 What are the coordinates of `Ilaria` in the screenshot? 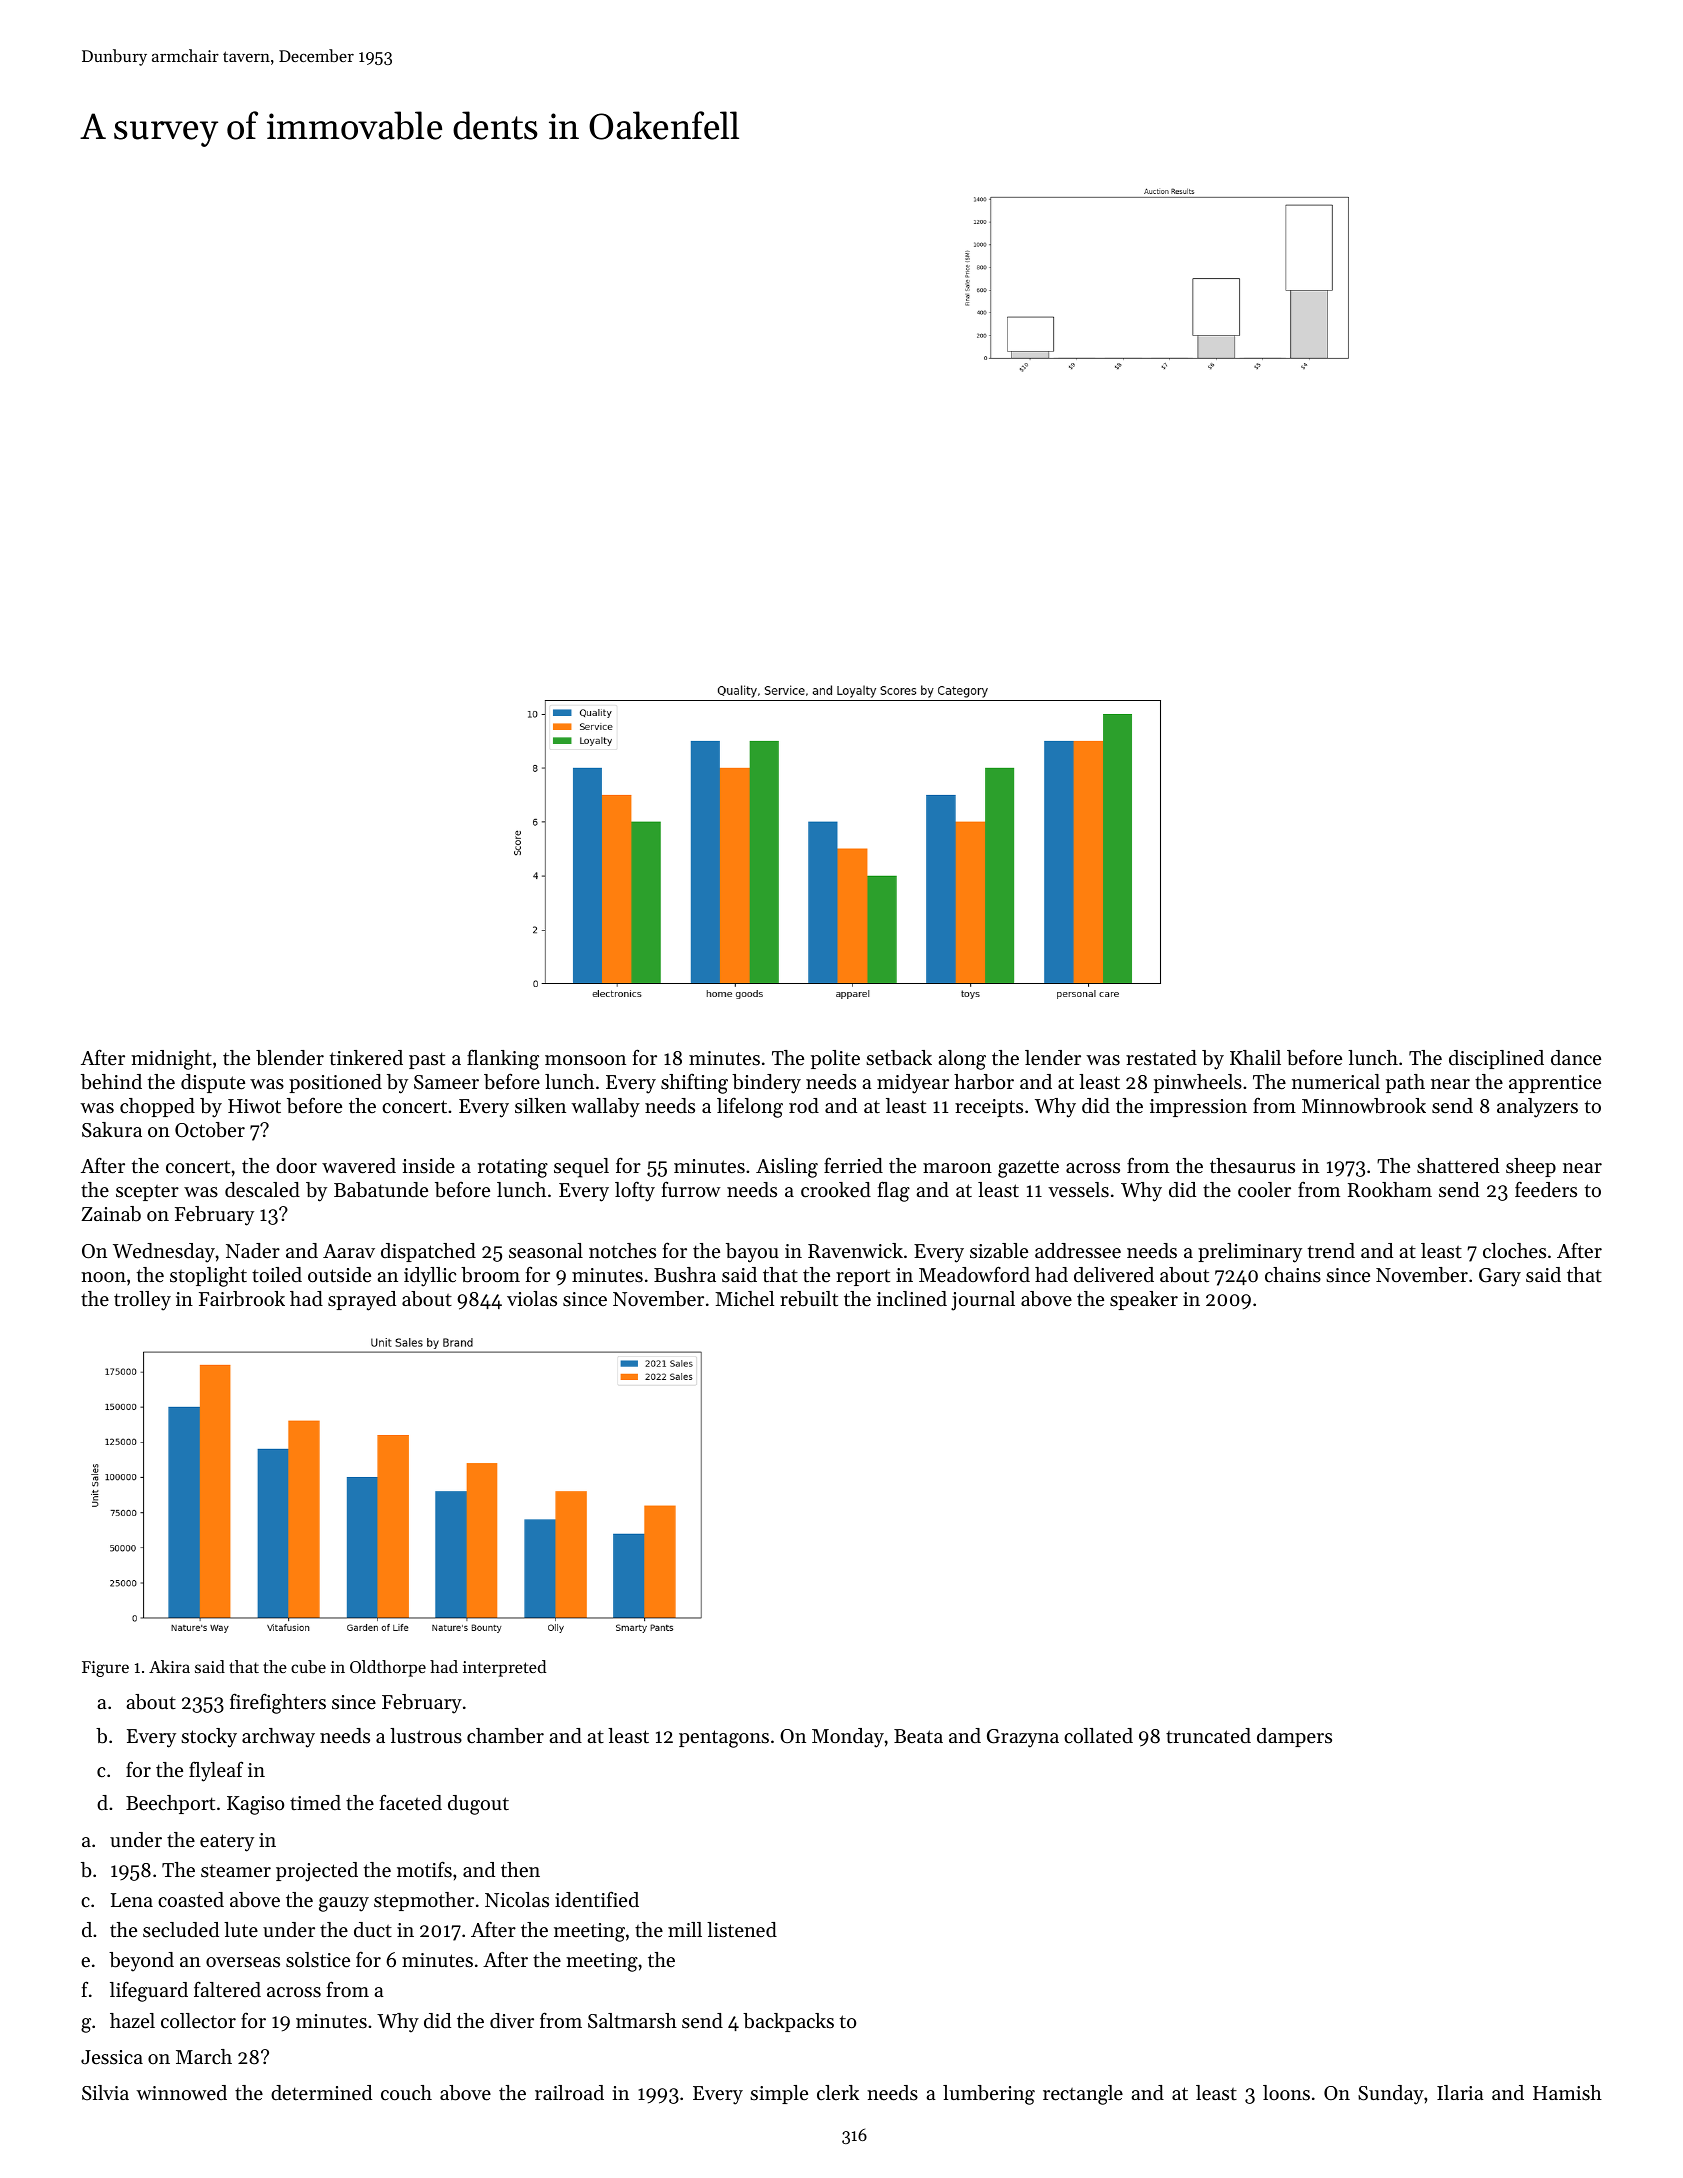 It's located at (1460, 2092).
